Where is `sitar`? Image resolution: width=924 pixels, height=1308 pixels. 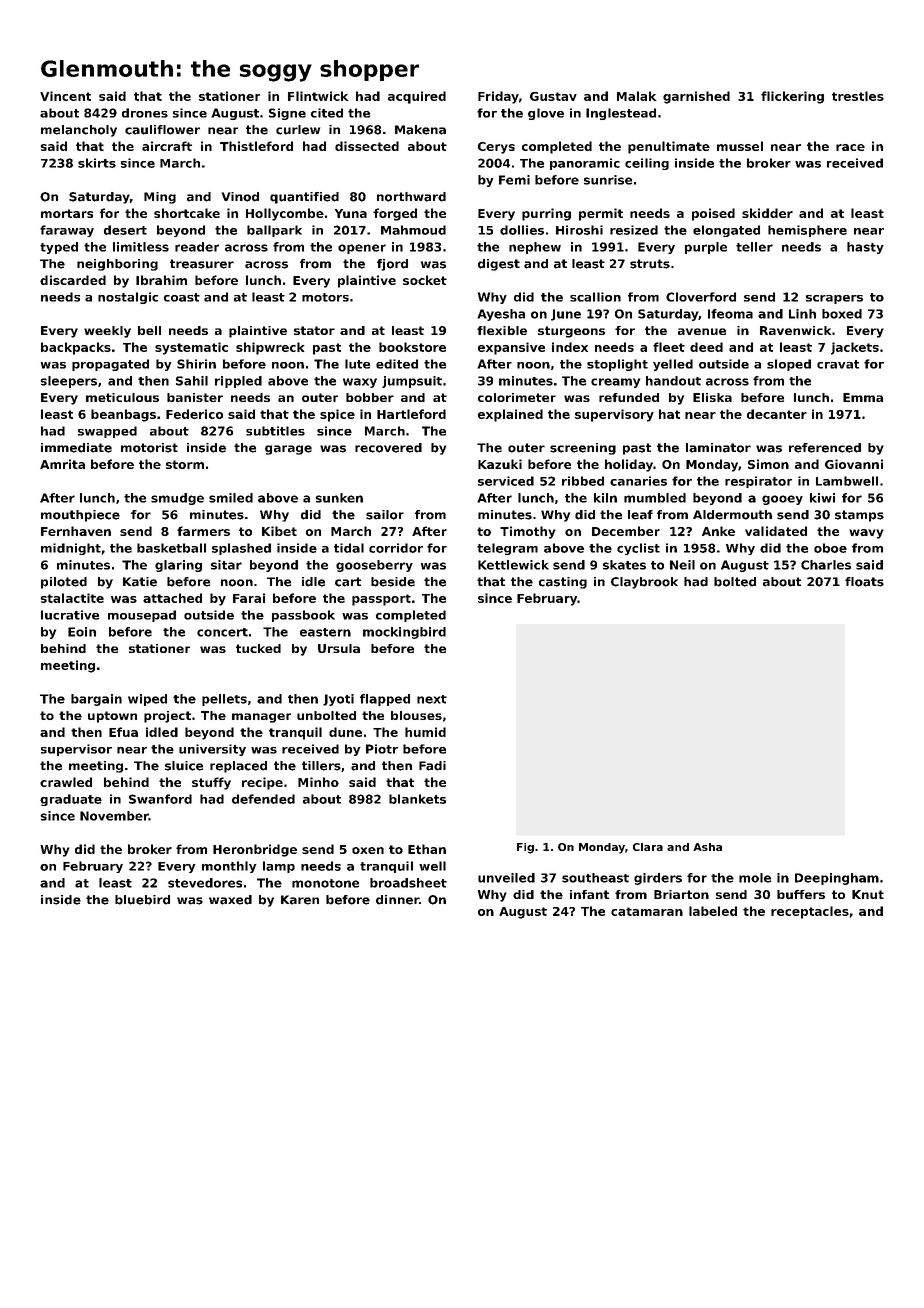
sitar is located at coordinates (226, 565).
